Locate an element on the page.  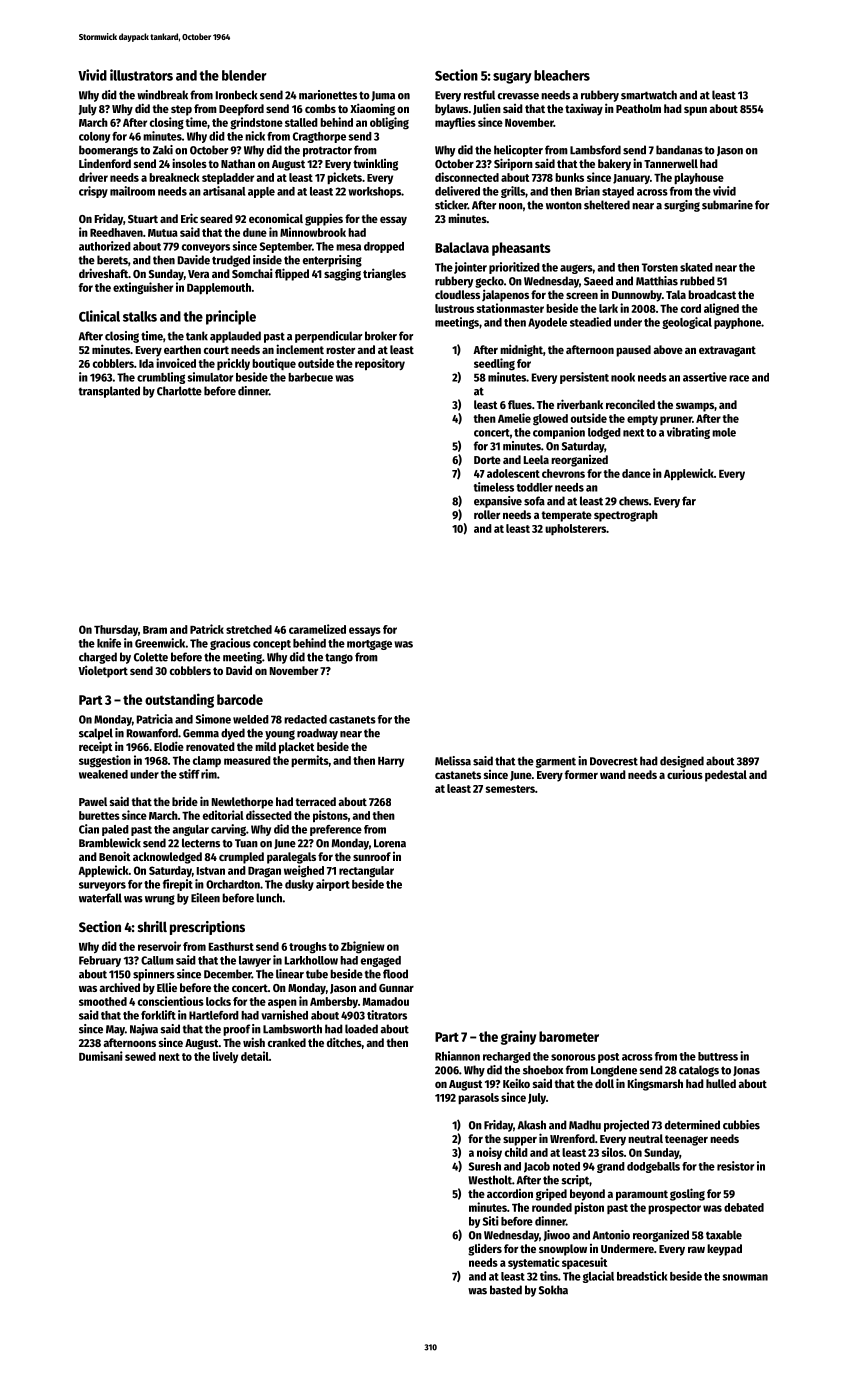
crispy is located at coordinates (93, 192).
